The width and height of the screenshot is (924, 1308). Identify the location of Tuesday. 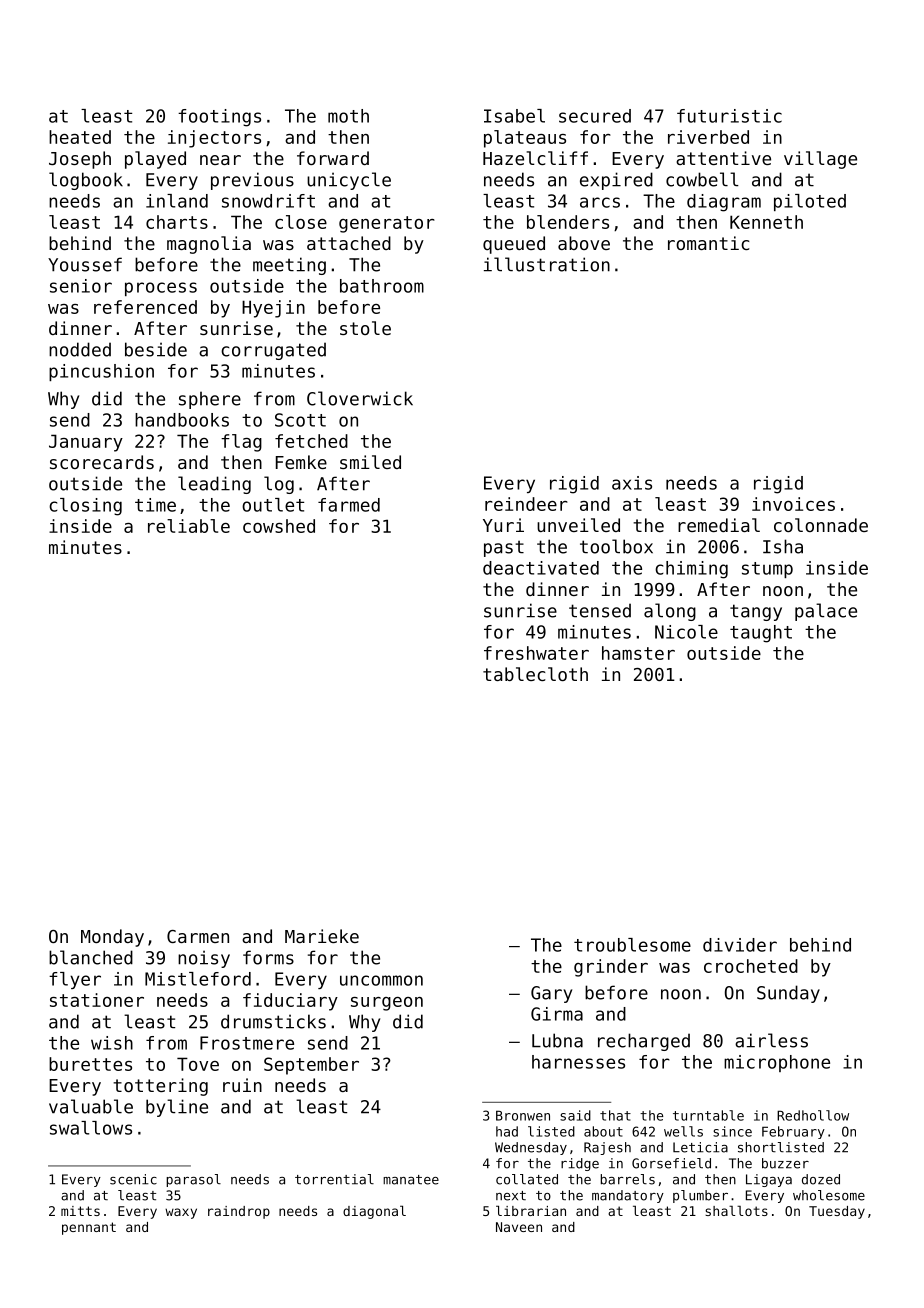
(837, 1212).
